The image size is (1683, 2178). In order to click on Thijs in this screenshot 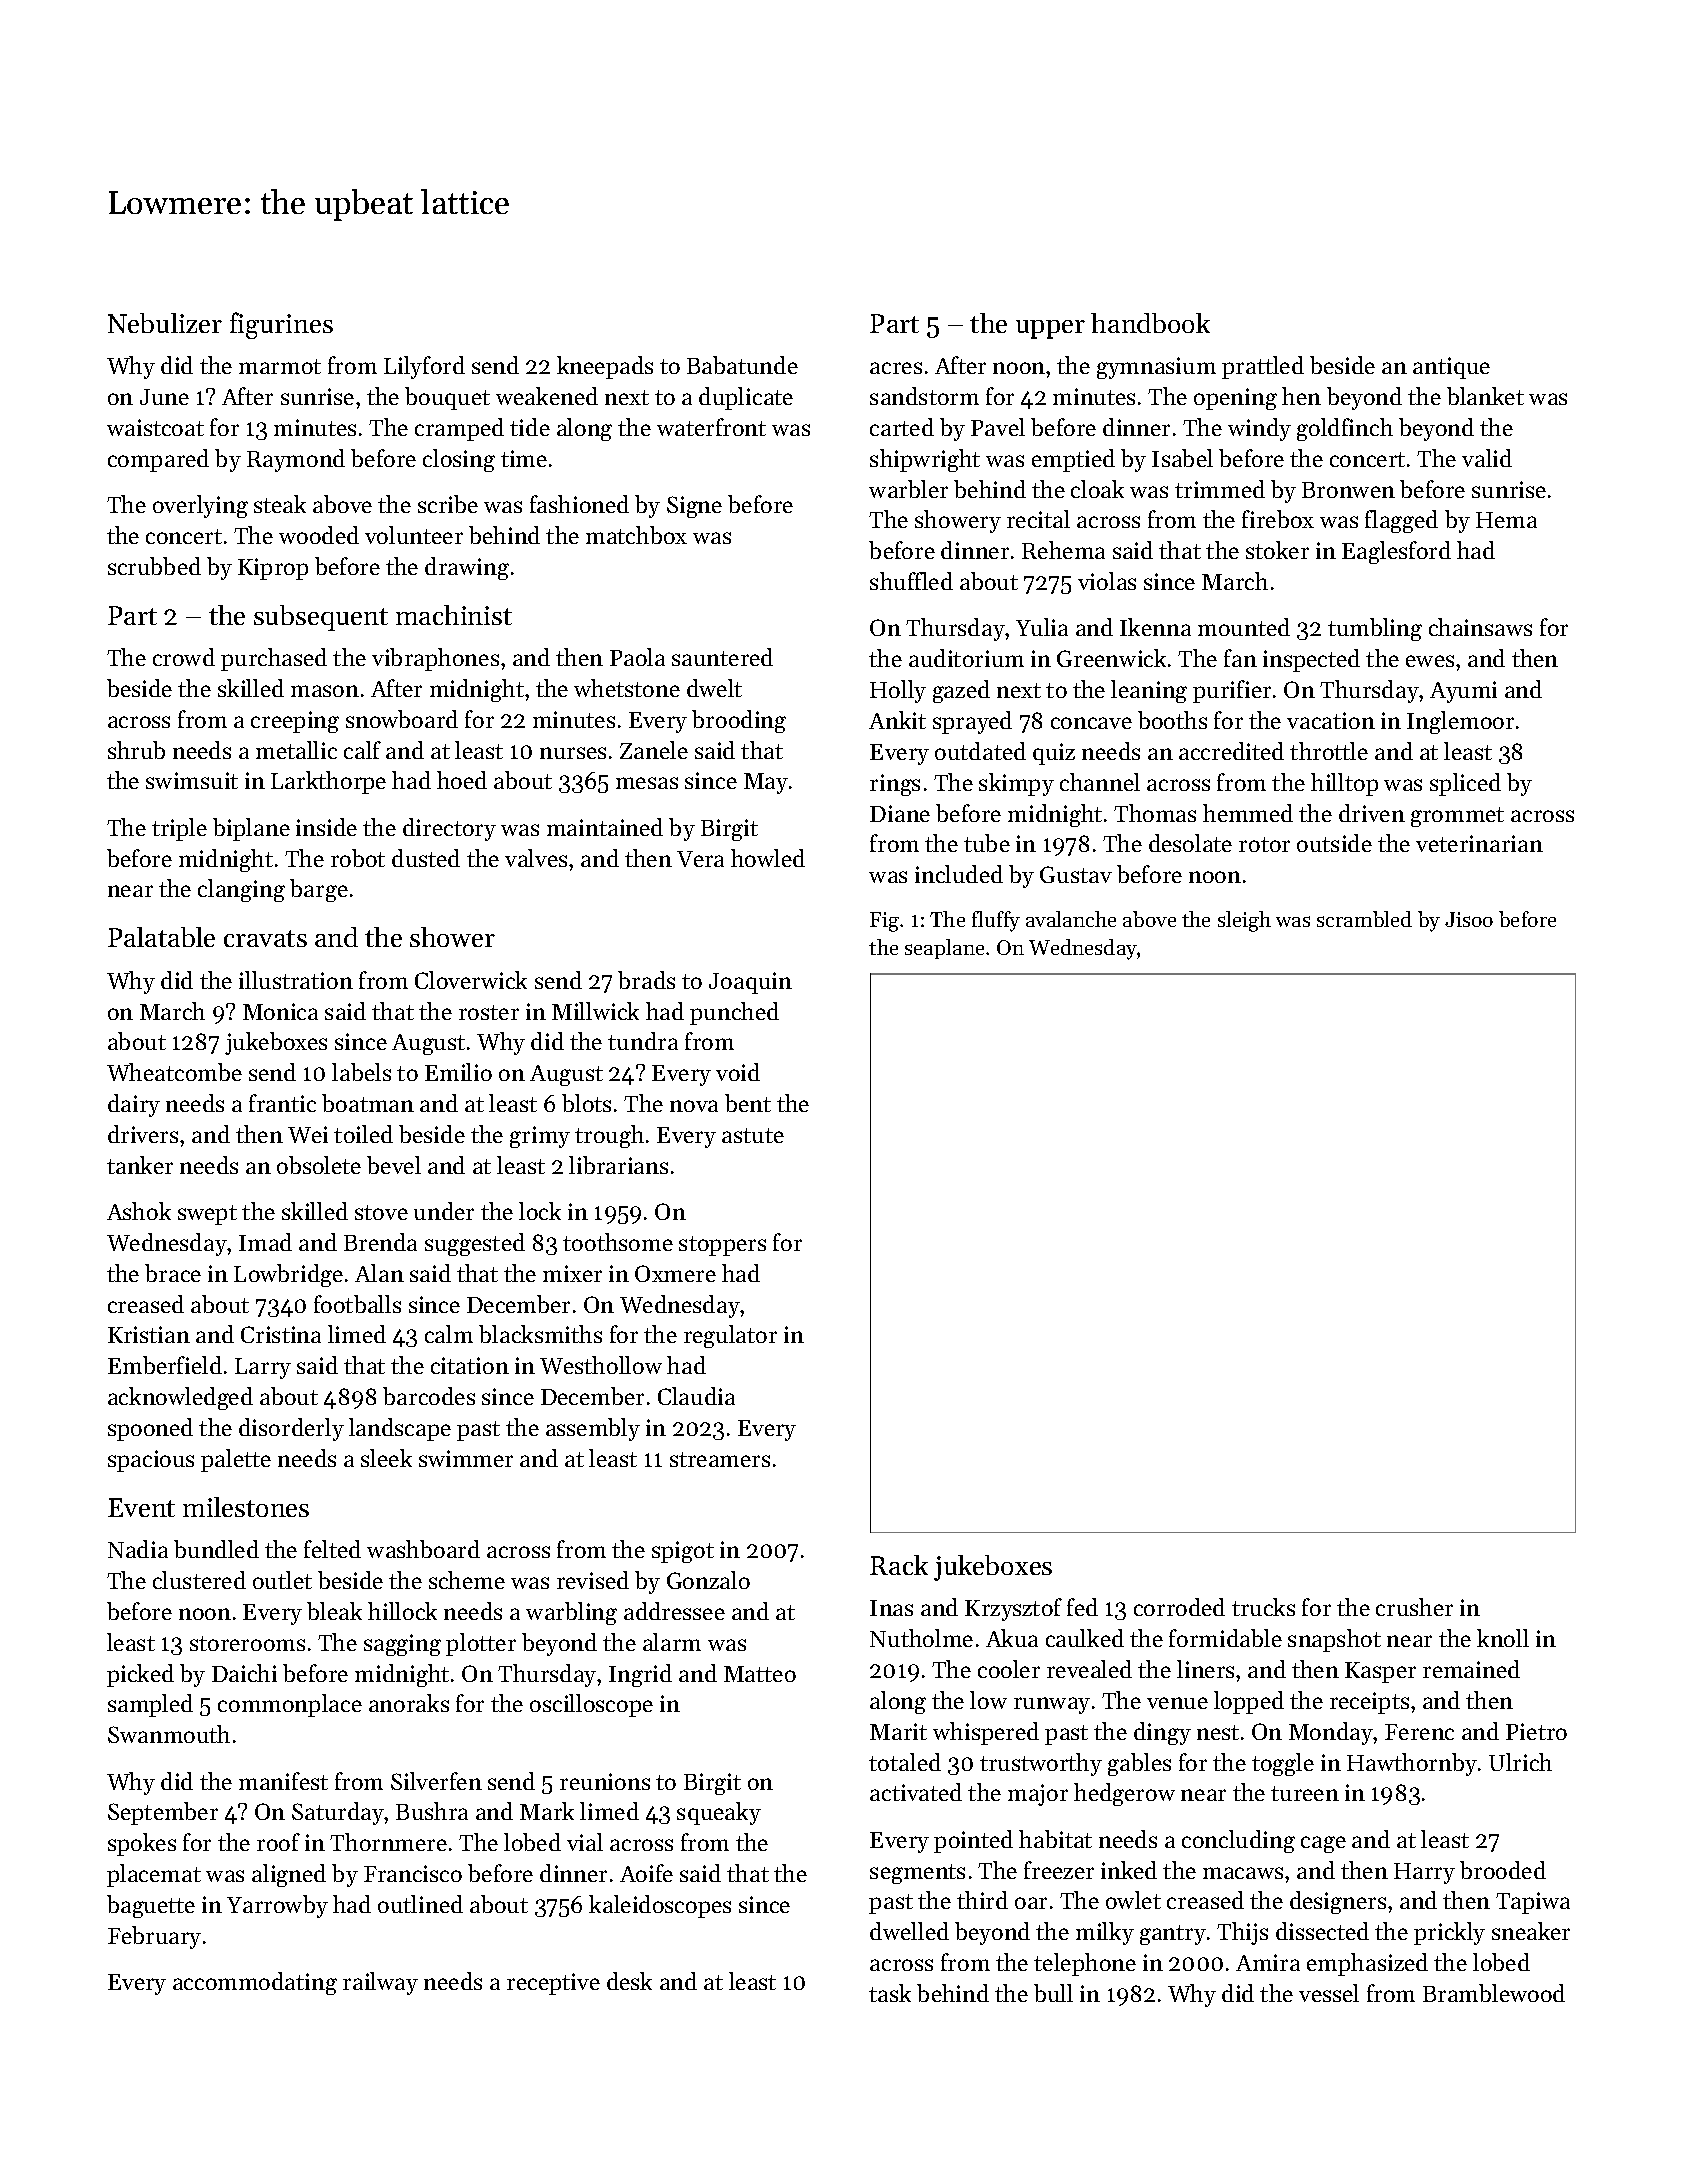, I will do `click(1242, 1933)`.
